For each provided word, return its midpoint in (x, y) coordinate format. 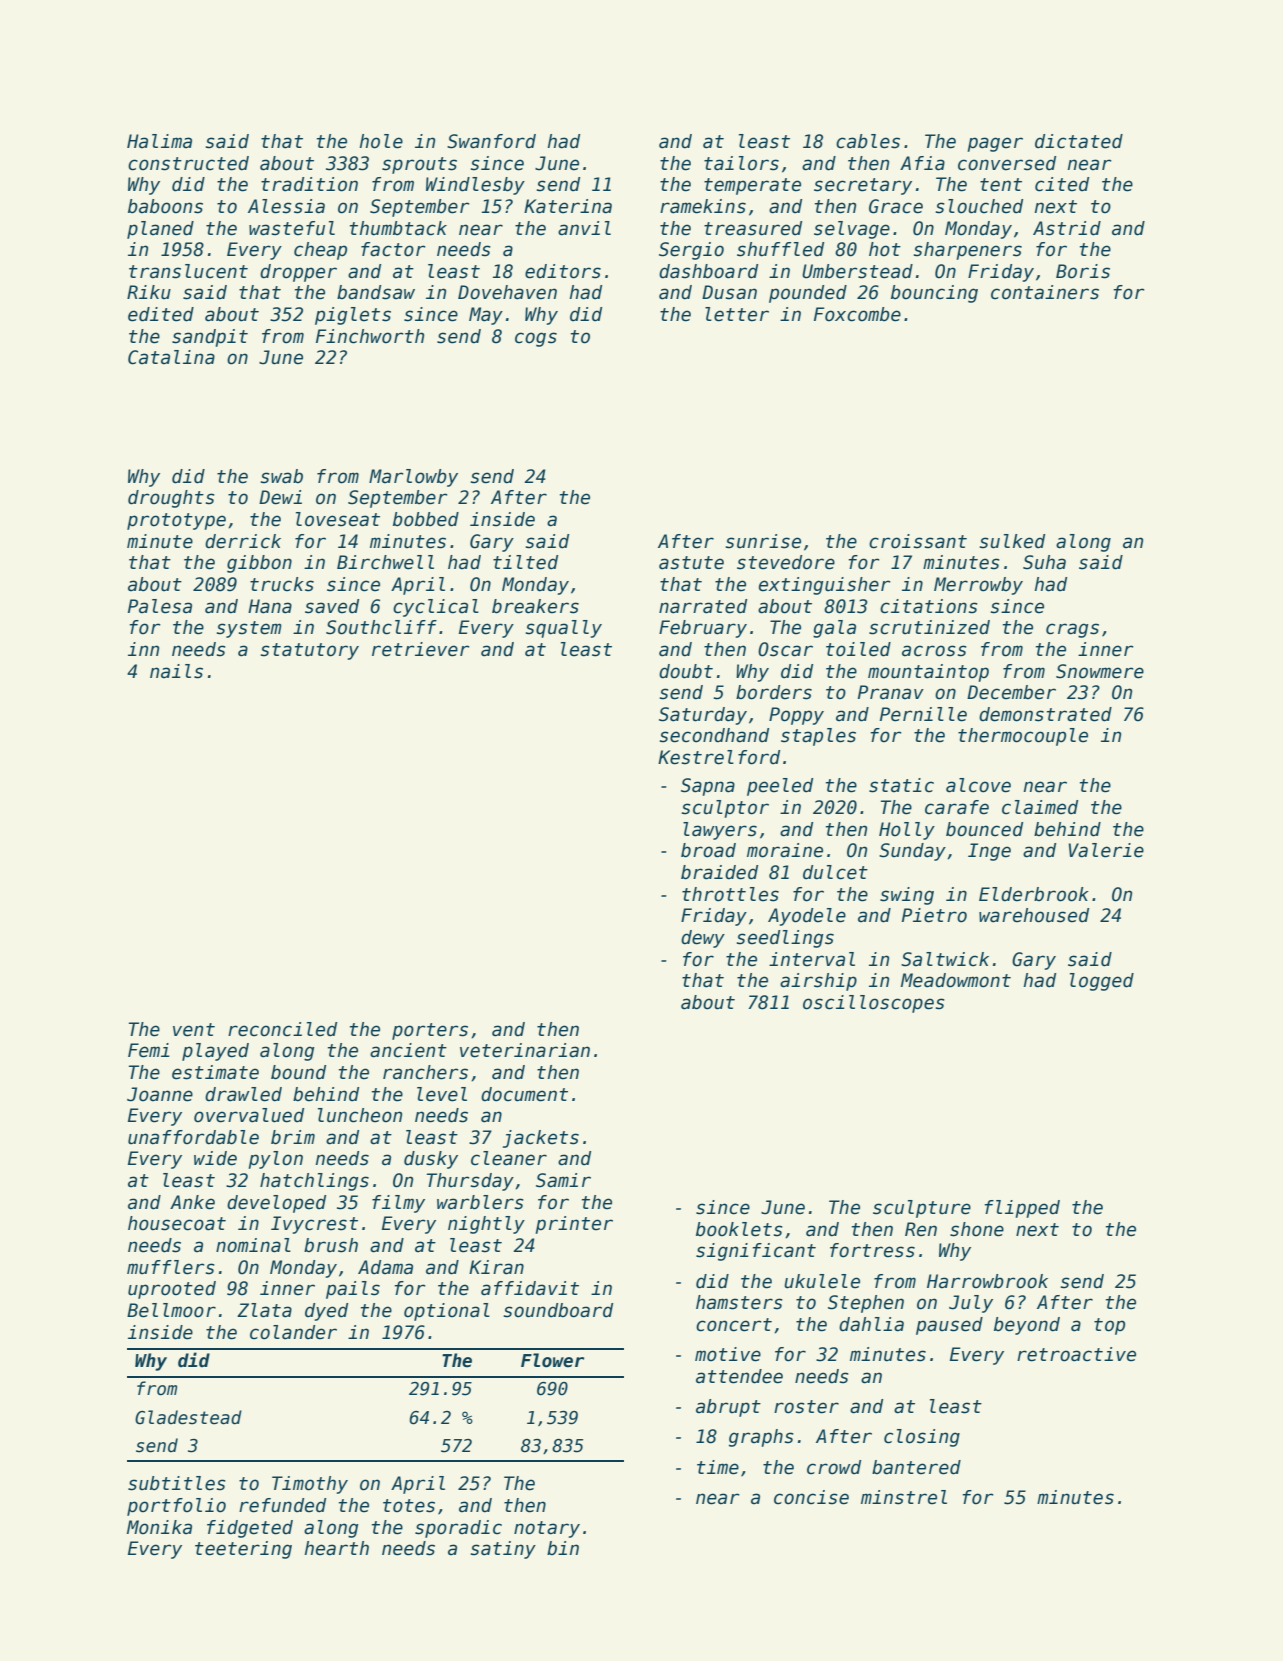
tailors (741, 163)
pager (995, 144)
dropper (298, 273)
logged (1102, 982)
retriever (421, 649)
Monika (159, 1527)
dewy (703, 939)
